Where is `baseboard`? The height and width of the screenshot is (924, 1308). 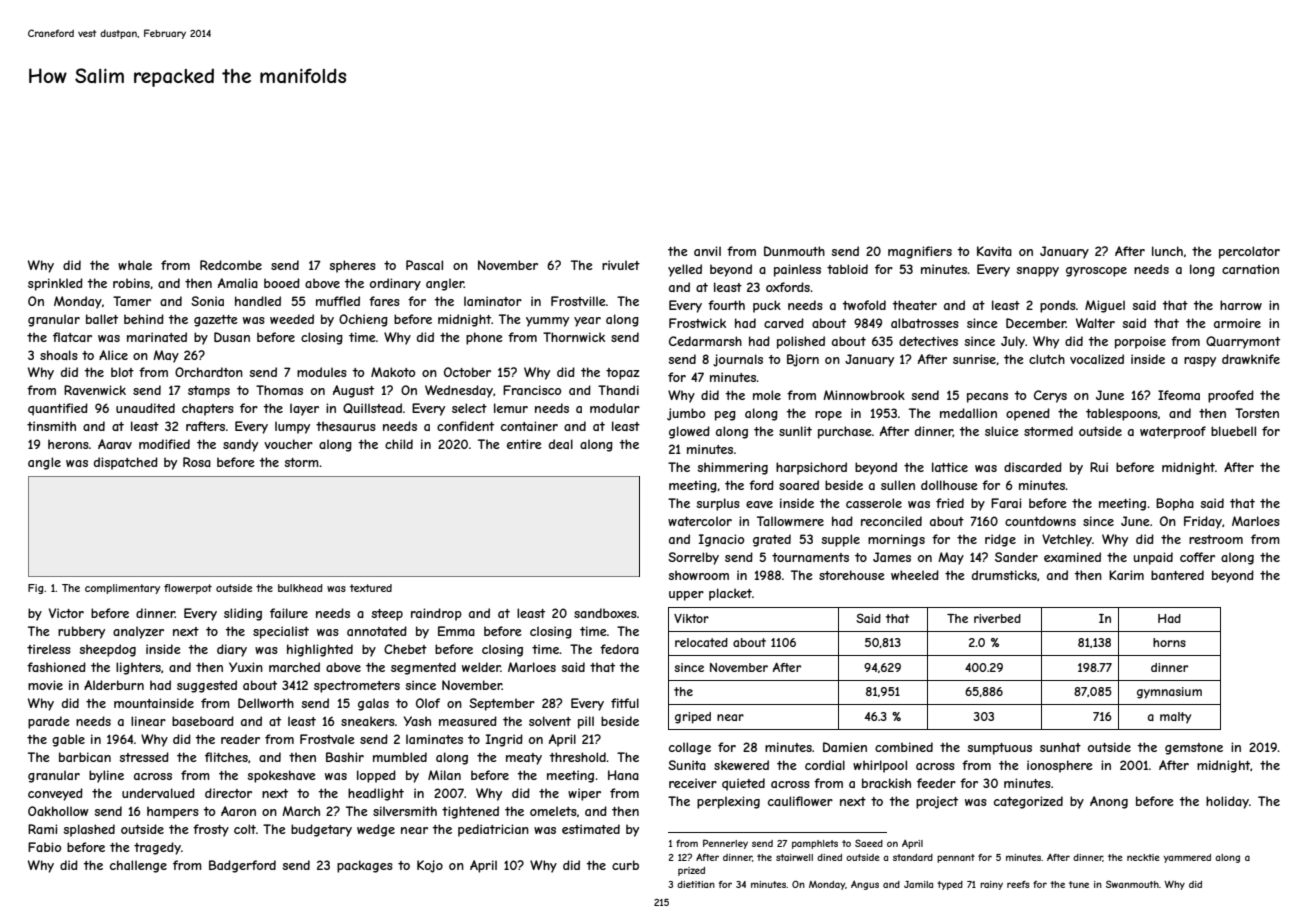
baseboard is located at coordinates (203, 721).
